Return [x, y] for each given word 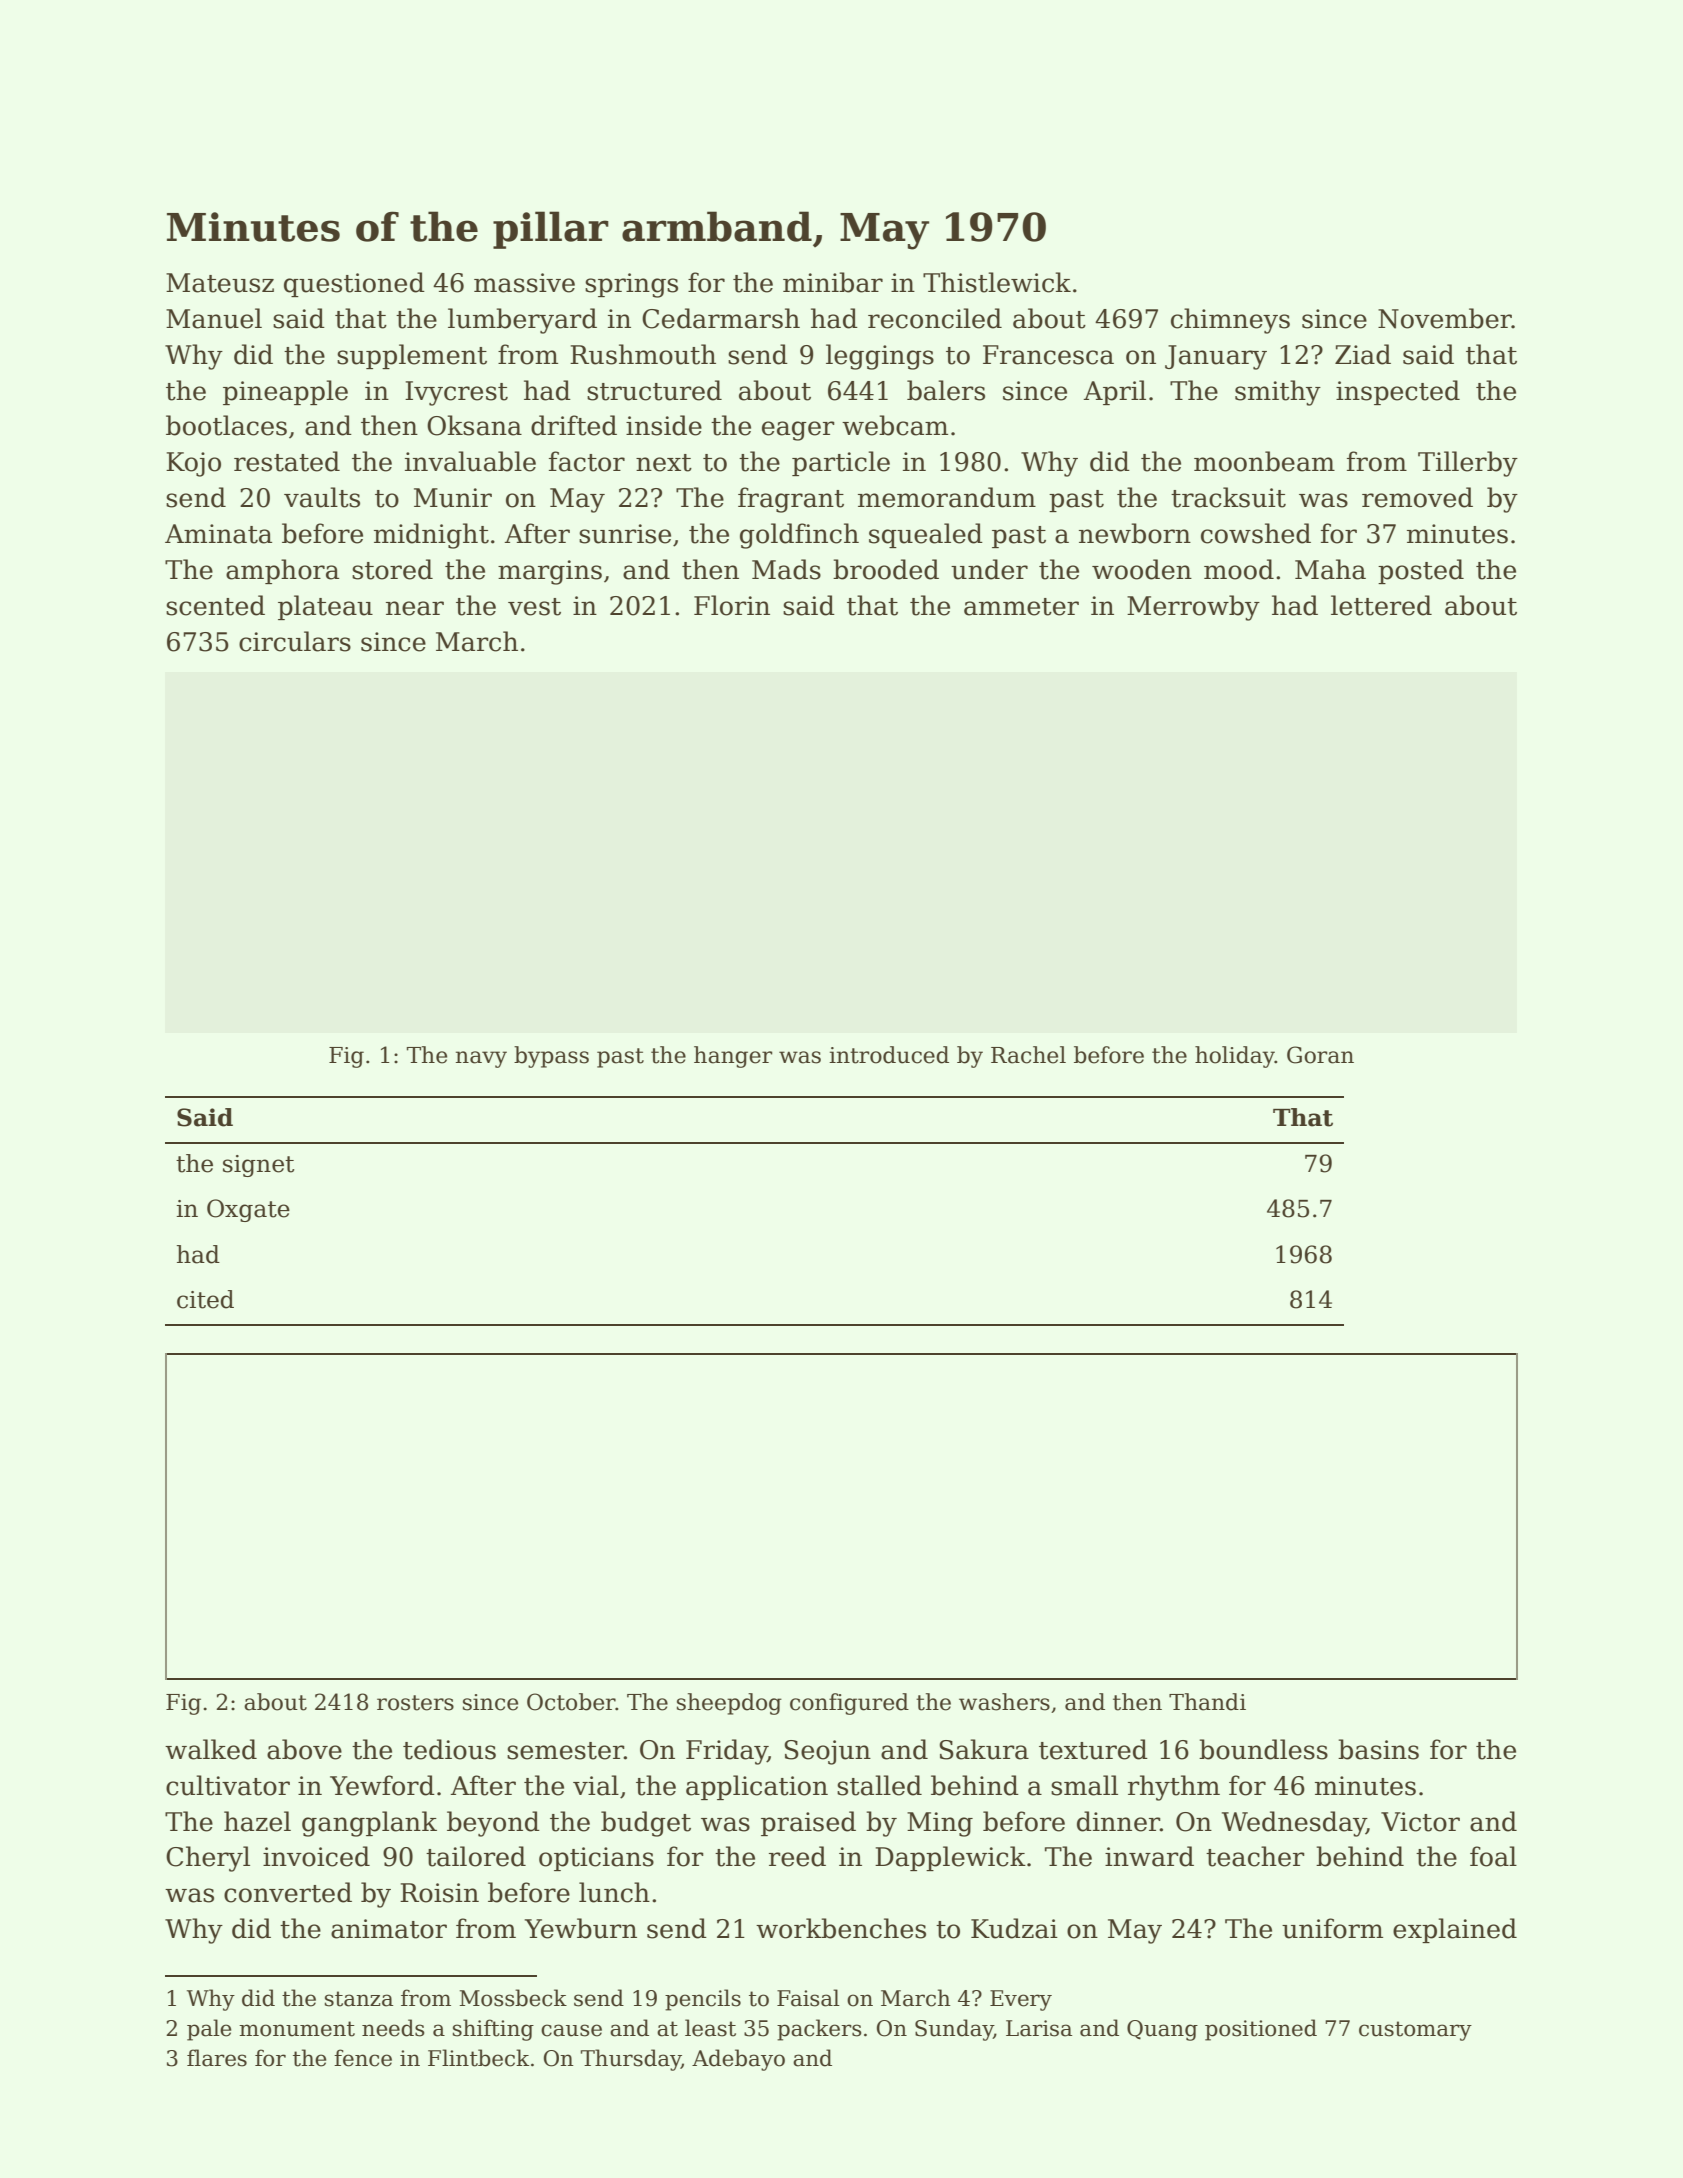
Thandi [1207, 1702]
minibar [833, 282]
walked [211, 1749]
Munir [453, 498]
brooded [886, 569]
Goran [1320, 1055]
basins [1378, 1749]
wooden [1142, 569]
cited [205, 1299]
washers [1004, 1702]
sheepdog [729, 1704]
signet [258, 1166]
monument [297, 2029]
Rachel [1028, 1055]
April [1114, 392]
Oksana [474, 425]
